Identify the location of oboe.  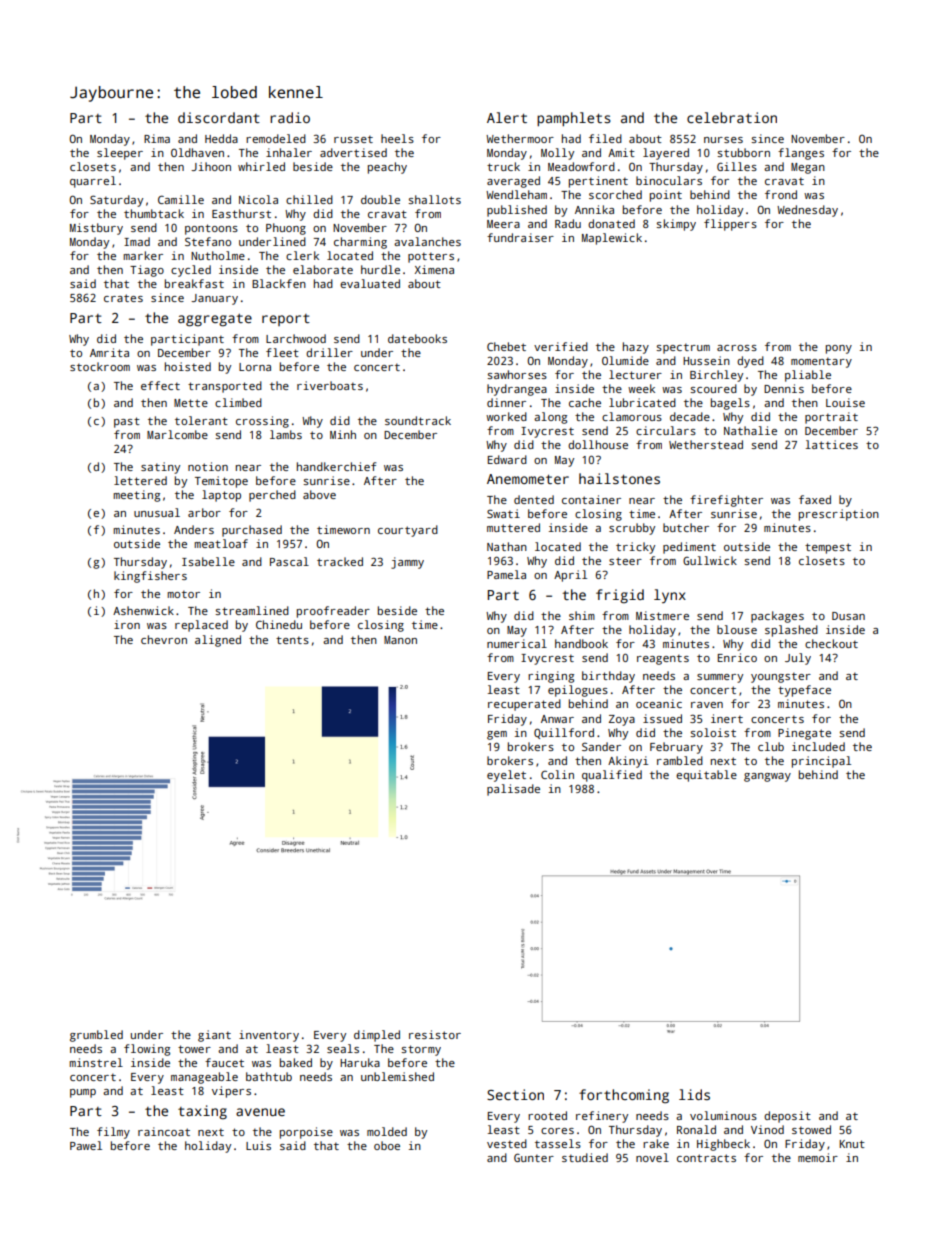
(387, 1145).
